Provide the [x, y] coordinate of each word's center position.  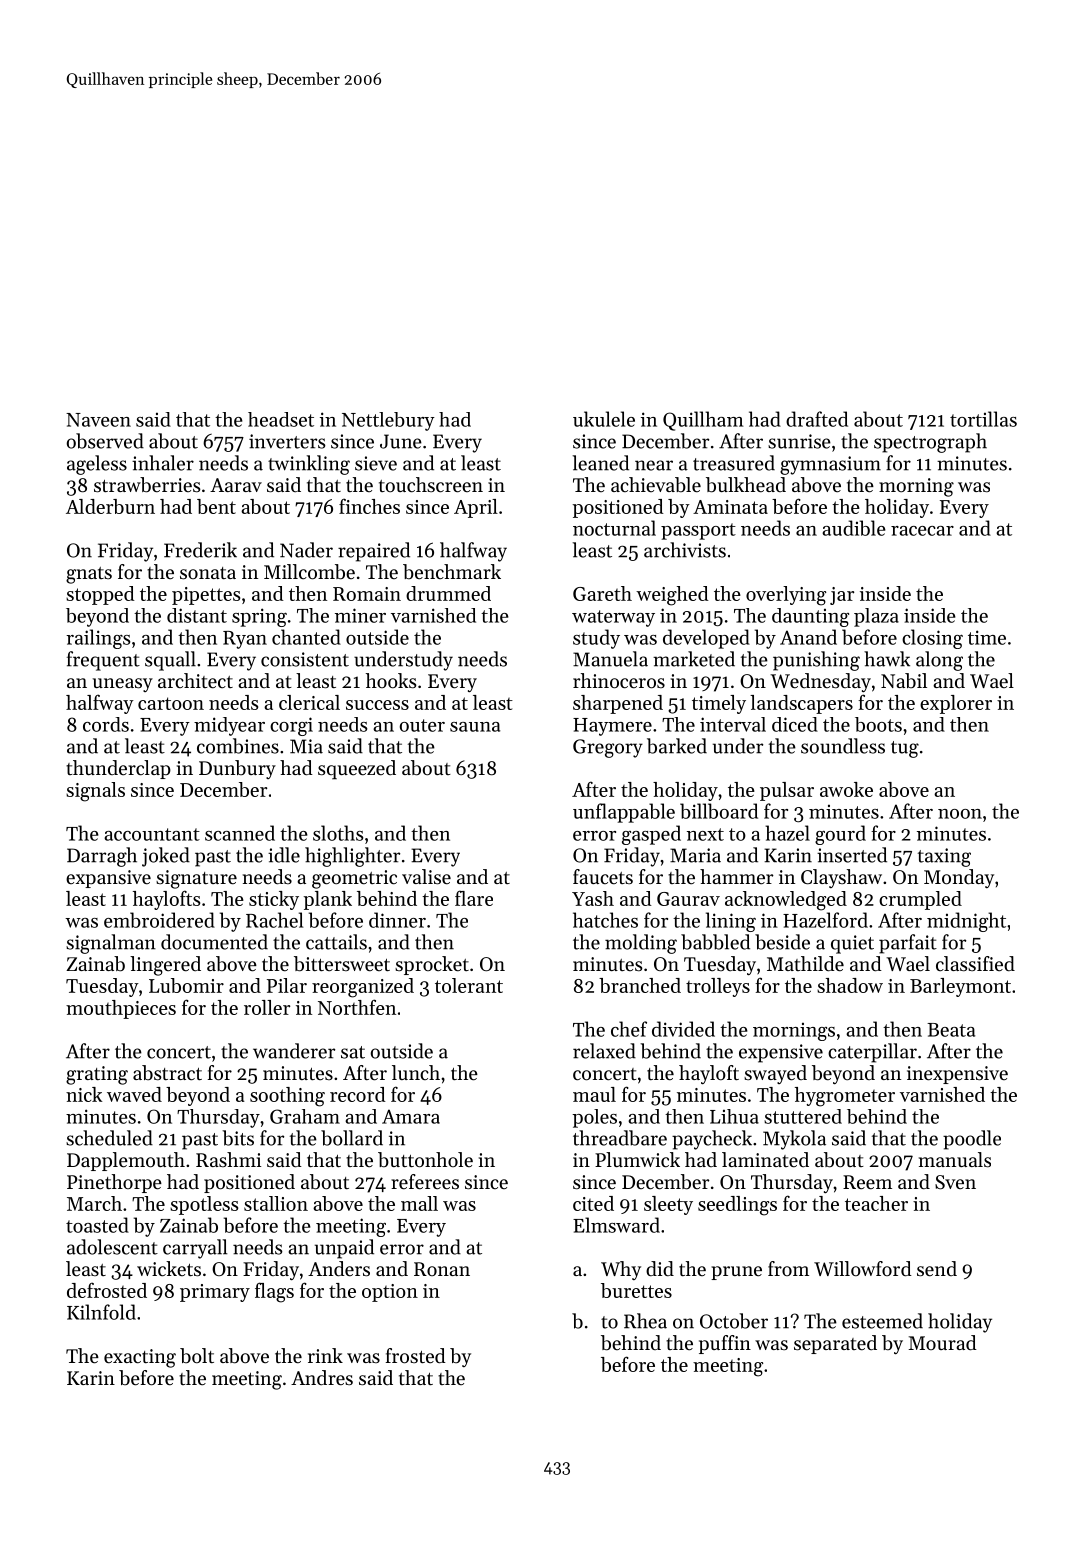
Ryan [245, 640]
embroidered [159, 920]
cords [106, 724]
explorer [956, 704]
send [937, 1269]
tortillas [983, 419]
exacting [140, 1358]
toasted [97, 1225]
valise [426, 877]
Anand [808, 637]
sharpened [618, 704]
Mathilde [805, 964]
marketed [694, 659]
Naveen [98, 420]
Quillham [703, 421]
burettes [636, 1290]
